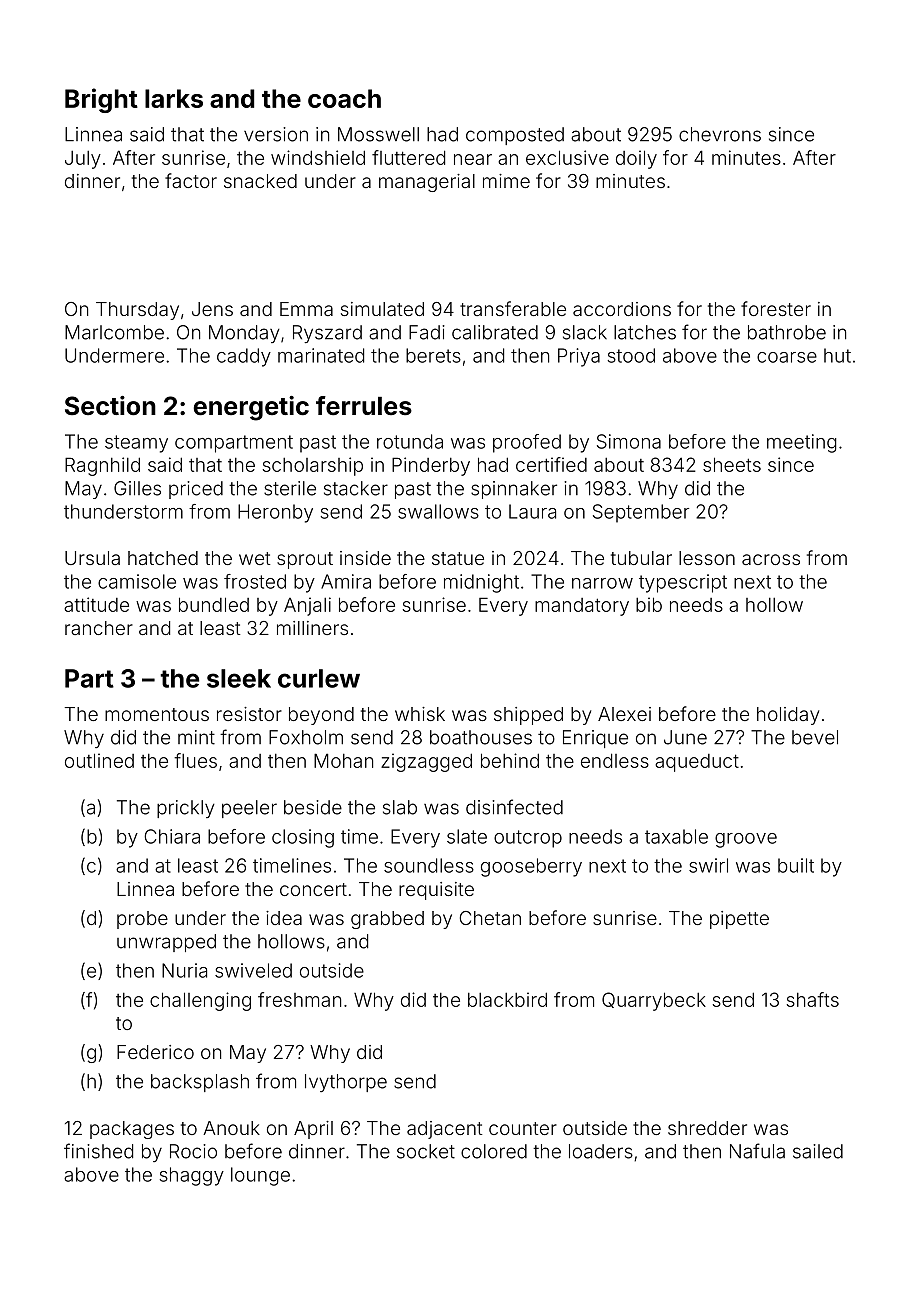 This image has width=924, height=1311. Describe the element at coordinates (720, 134) in the image. I see `chevrons` at that location.
